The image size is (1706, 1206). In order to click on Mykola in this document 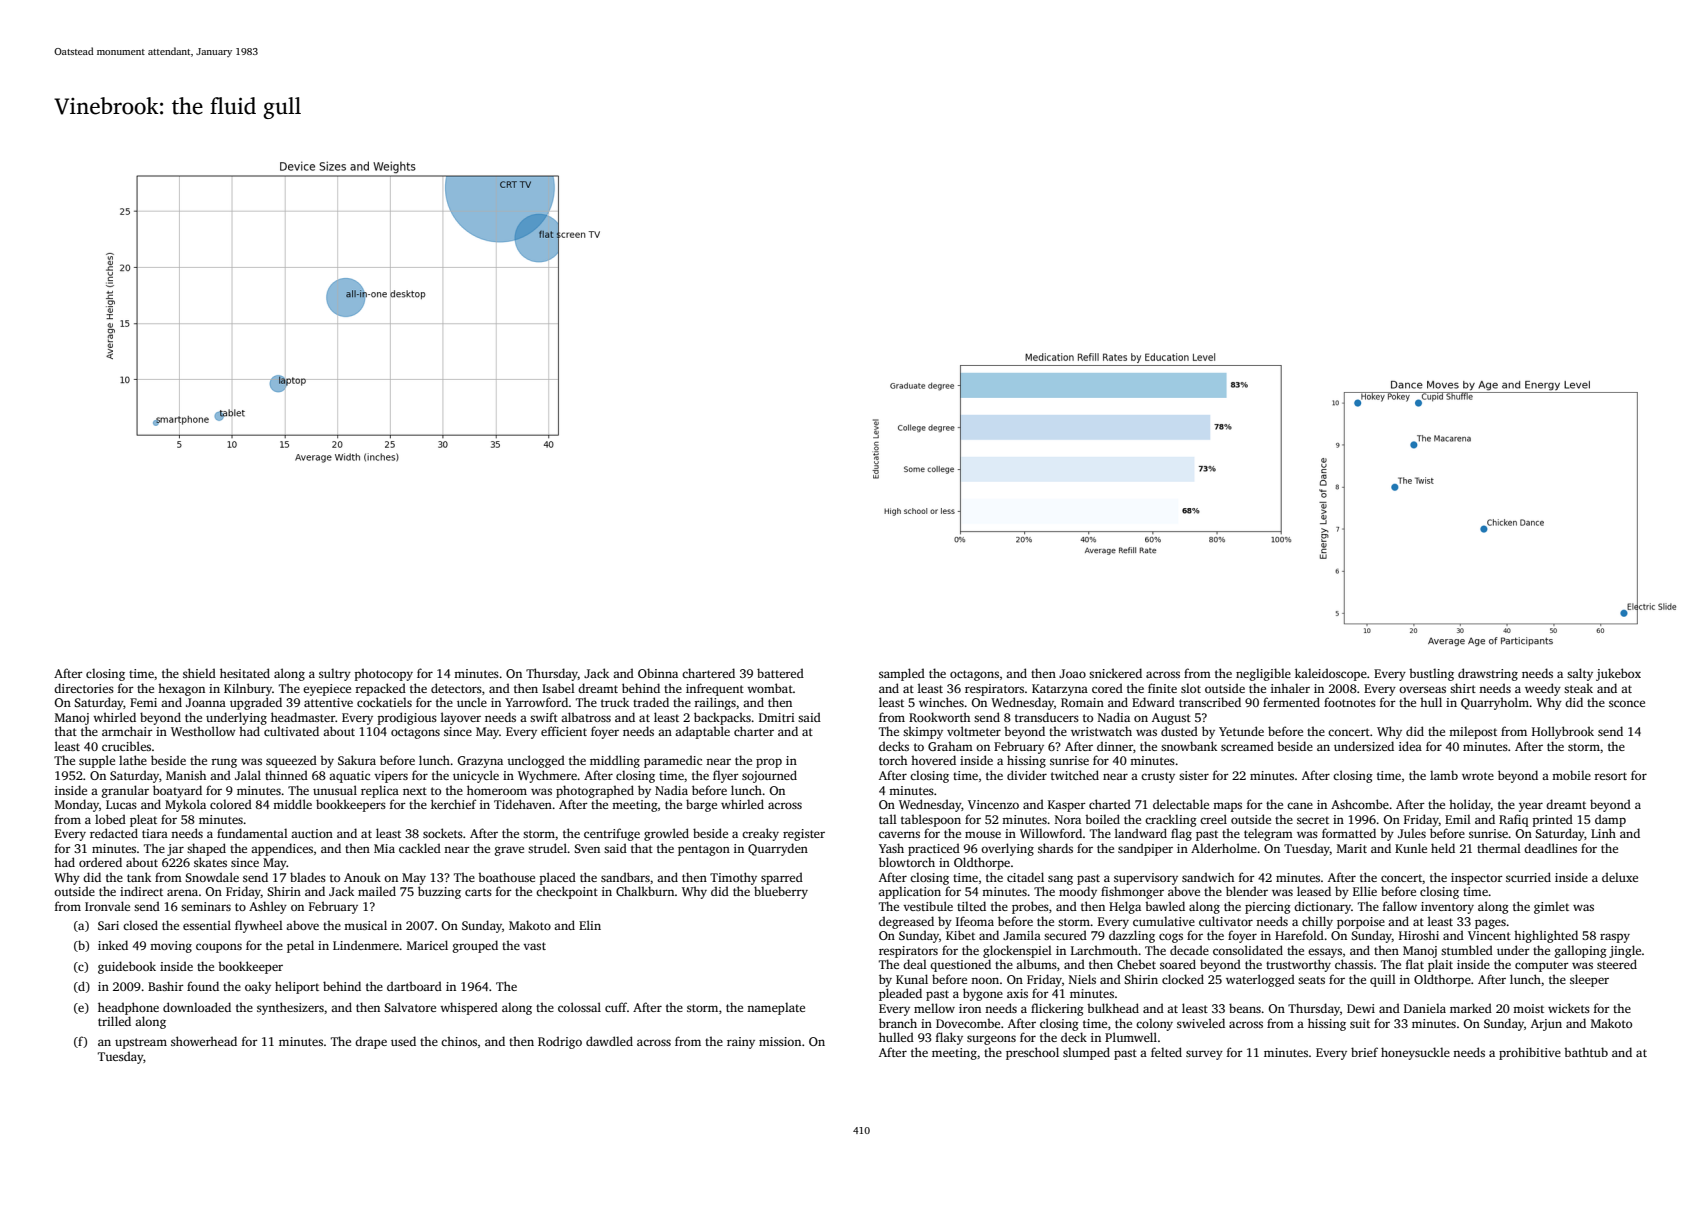, I will do `click(185, 805)`.
